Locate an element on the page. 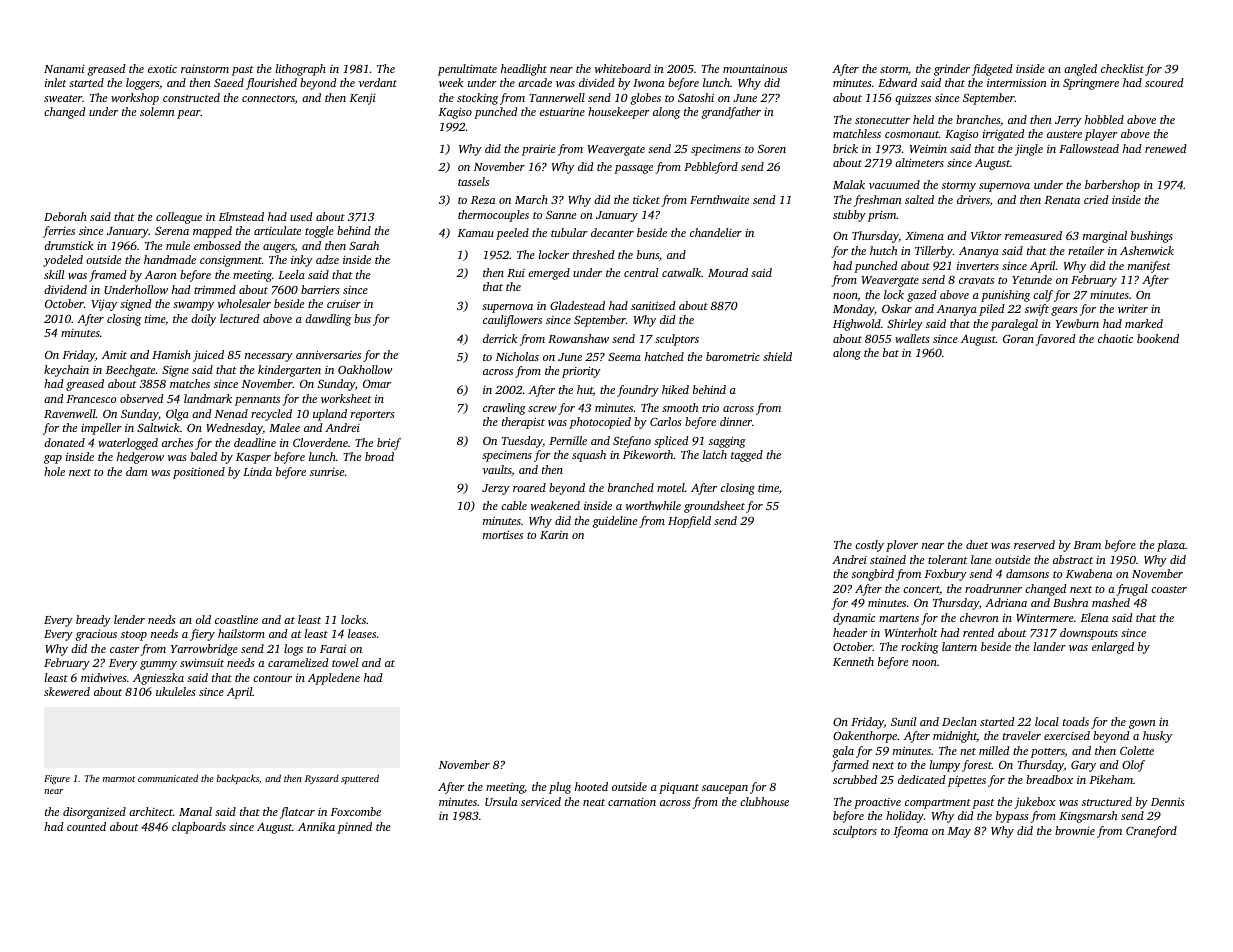 The image size is (1233, 952). brownie is located at coordinates (1075, 830).
